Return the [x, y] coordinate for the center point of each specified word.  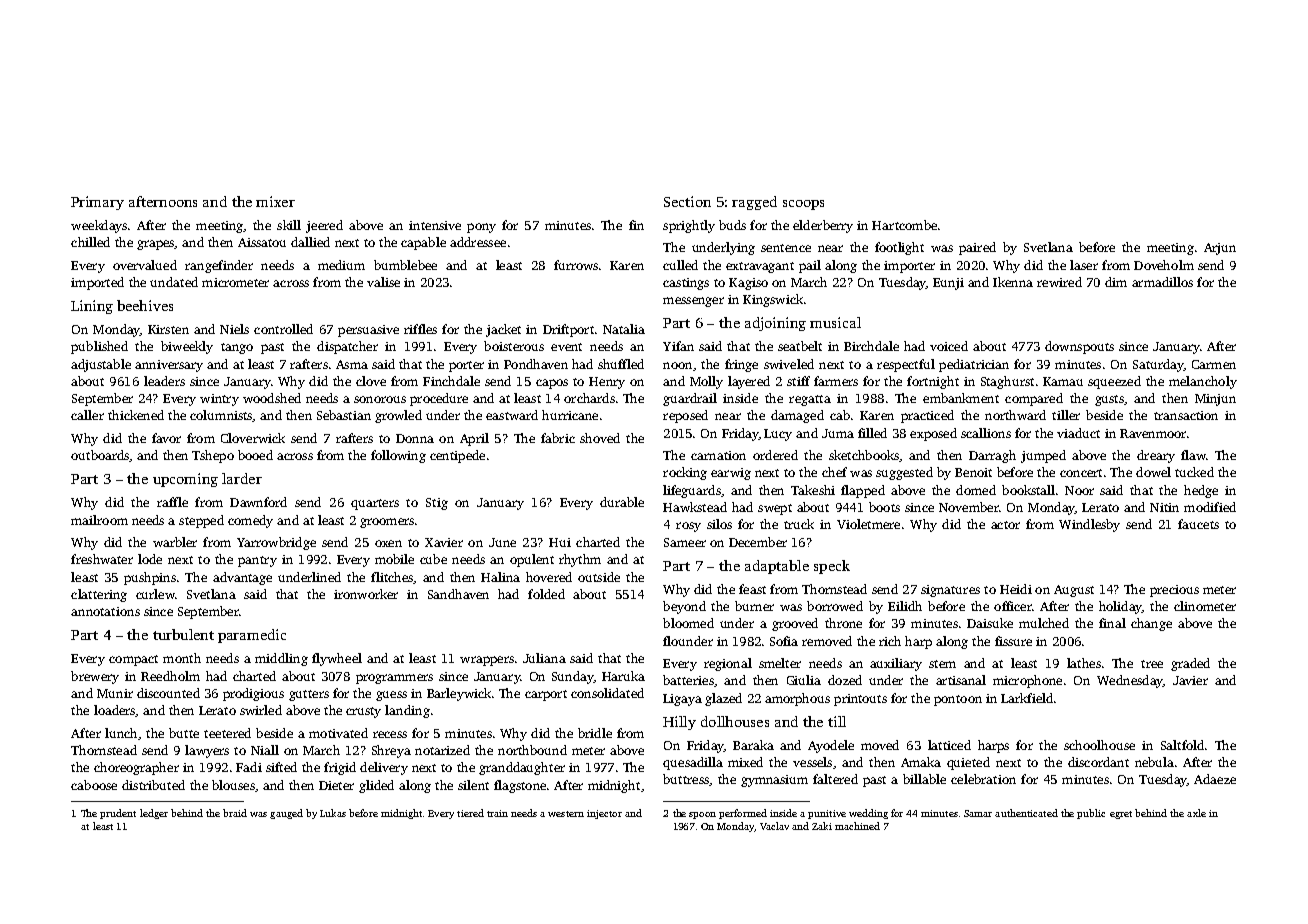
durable [622, 502]
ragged [754, 203]
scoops [803, 205]
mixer [275, 201]
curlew [155, 594]
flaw [1193, 455]
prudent [118, 814]
